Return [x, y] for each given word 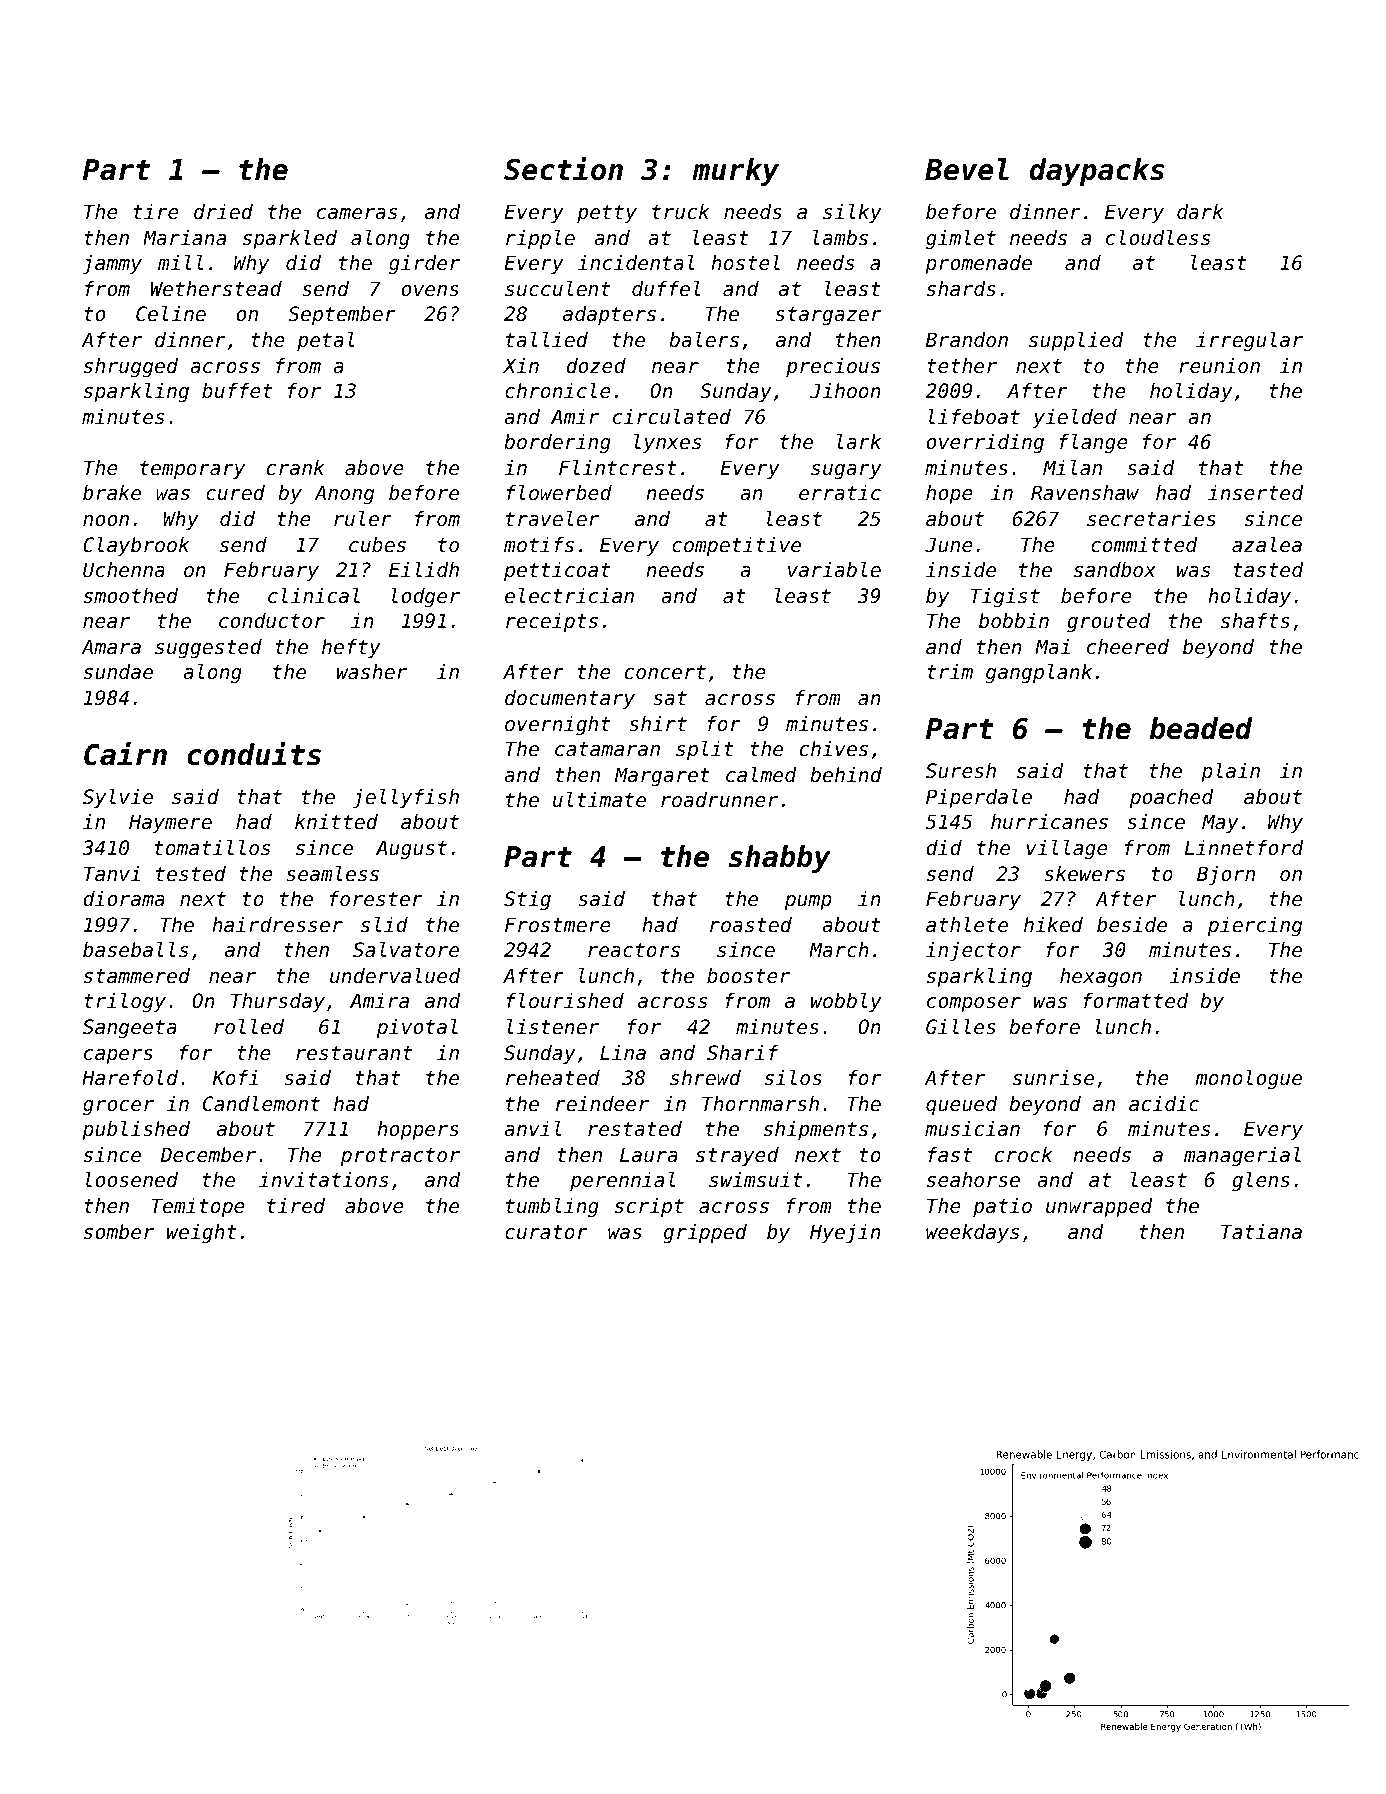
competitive [736, 546]
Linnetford [1244, 848]
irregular [1249, 341]
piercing [1255, 926]
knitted [336, 821]
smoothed [131, 596]
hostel [745, 263]
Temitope [198, 1207]
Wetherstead [216, 289]
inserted [1256, 493]
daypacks [1096, 172]
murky [735, 172]
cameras [357, 214]
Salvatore [406, 950]
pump [808, 902]
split [705, 750]
